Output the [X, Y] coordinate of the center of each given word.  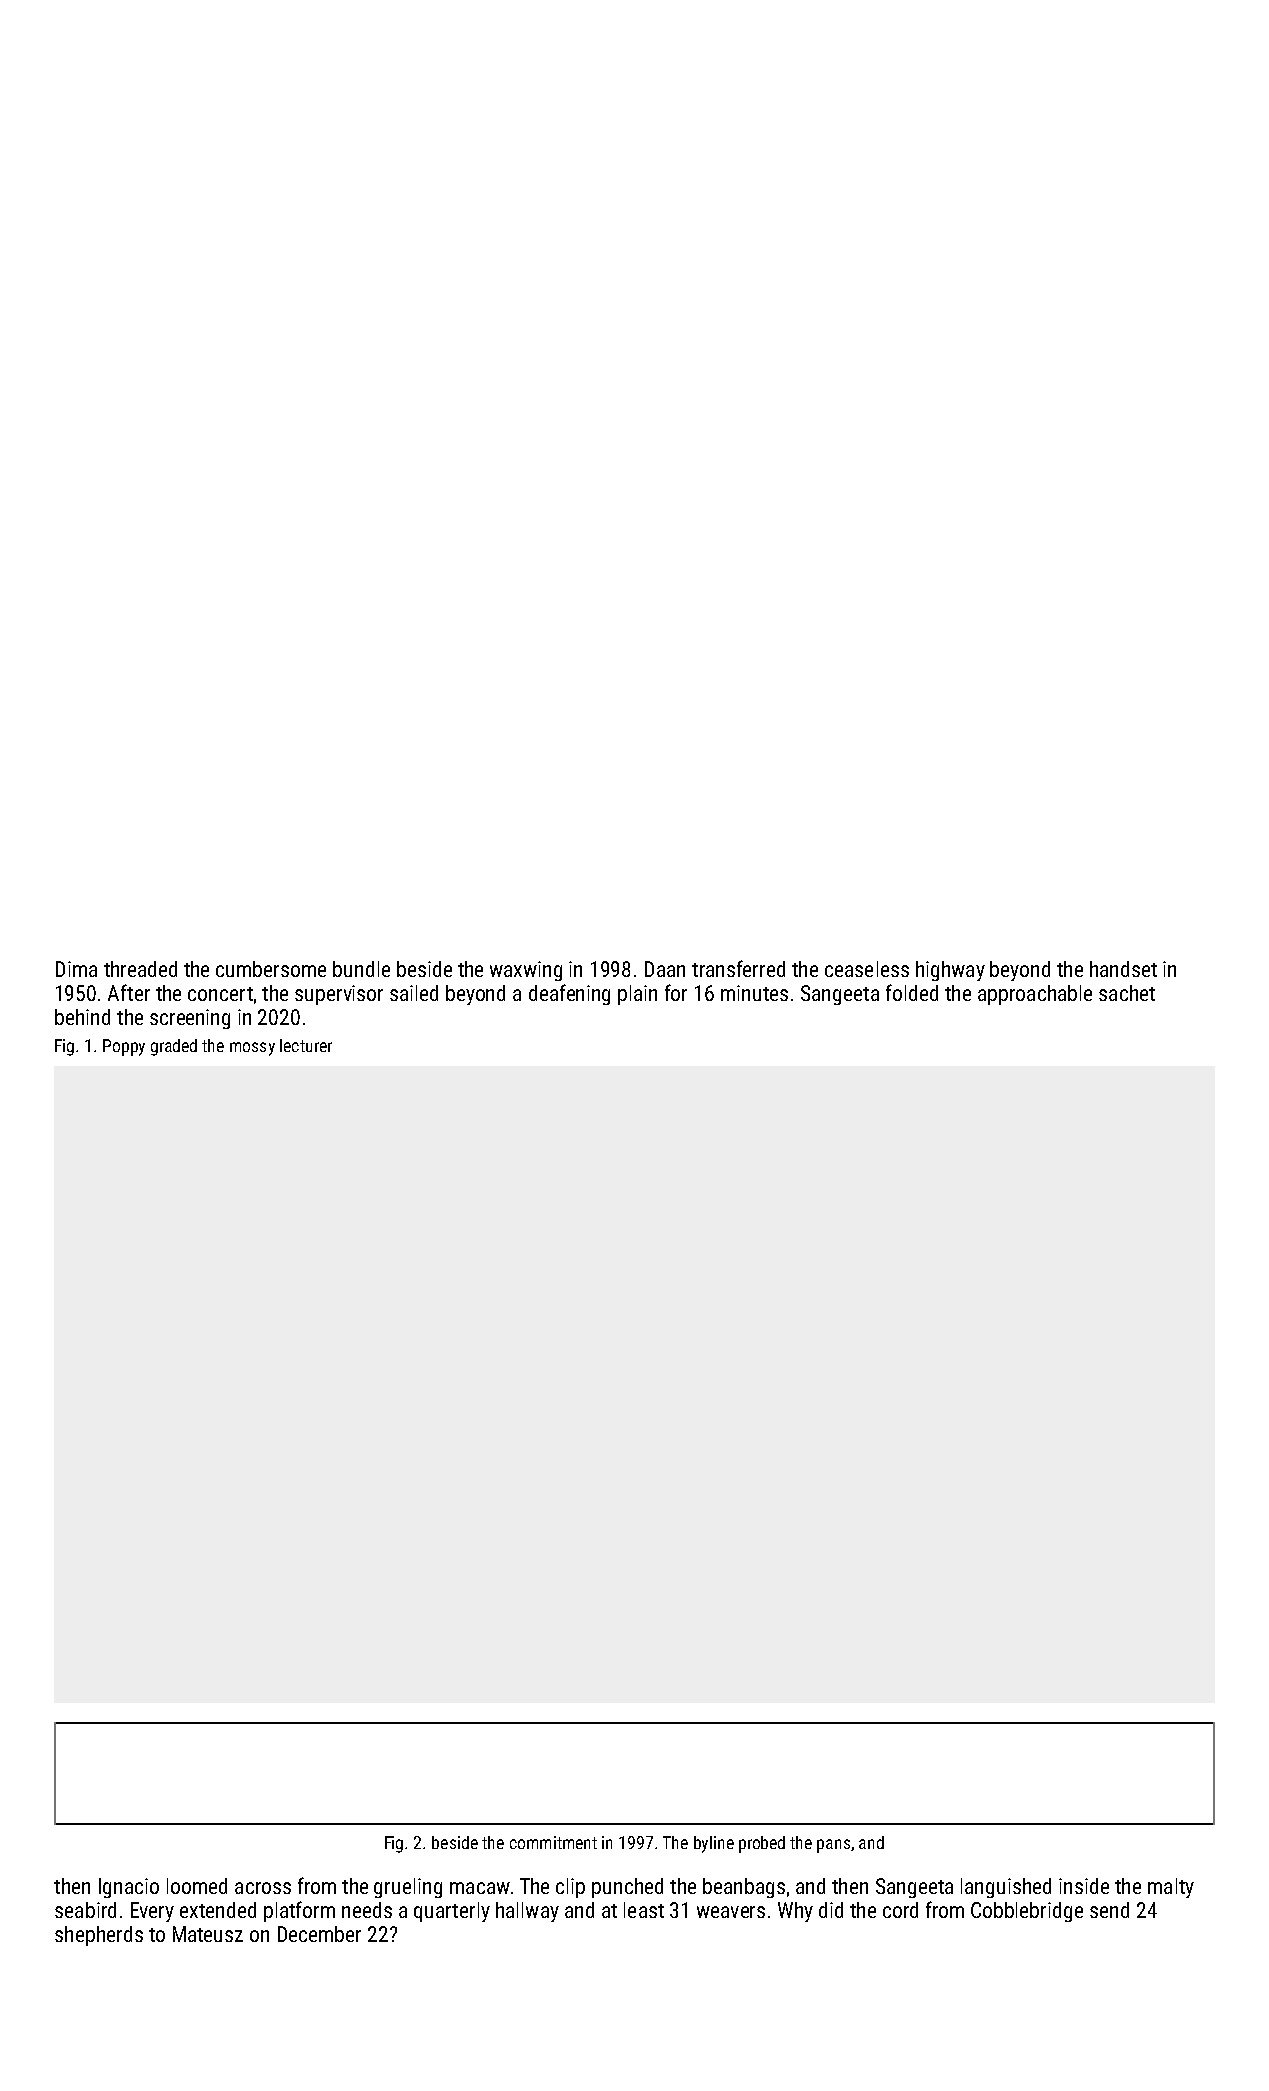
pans [833, 1846]
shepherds [99, 1936]
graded [174, 1047]
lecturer [306, 1045]
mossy [252, 1049]
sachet [1127, 993]
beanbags [744, 1888]
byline [714, 1844]
